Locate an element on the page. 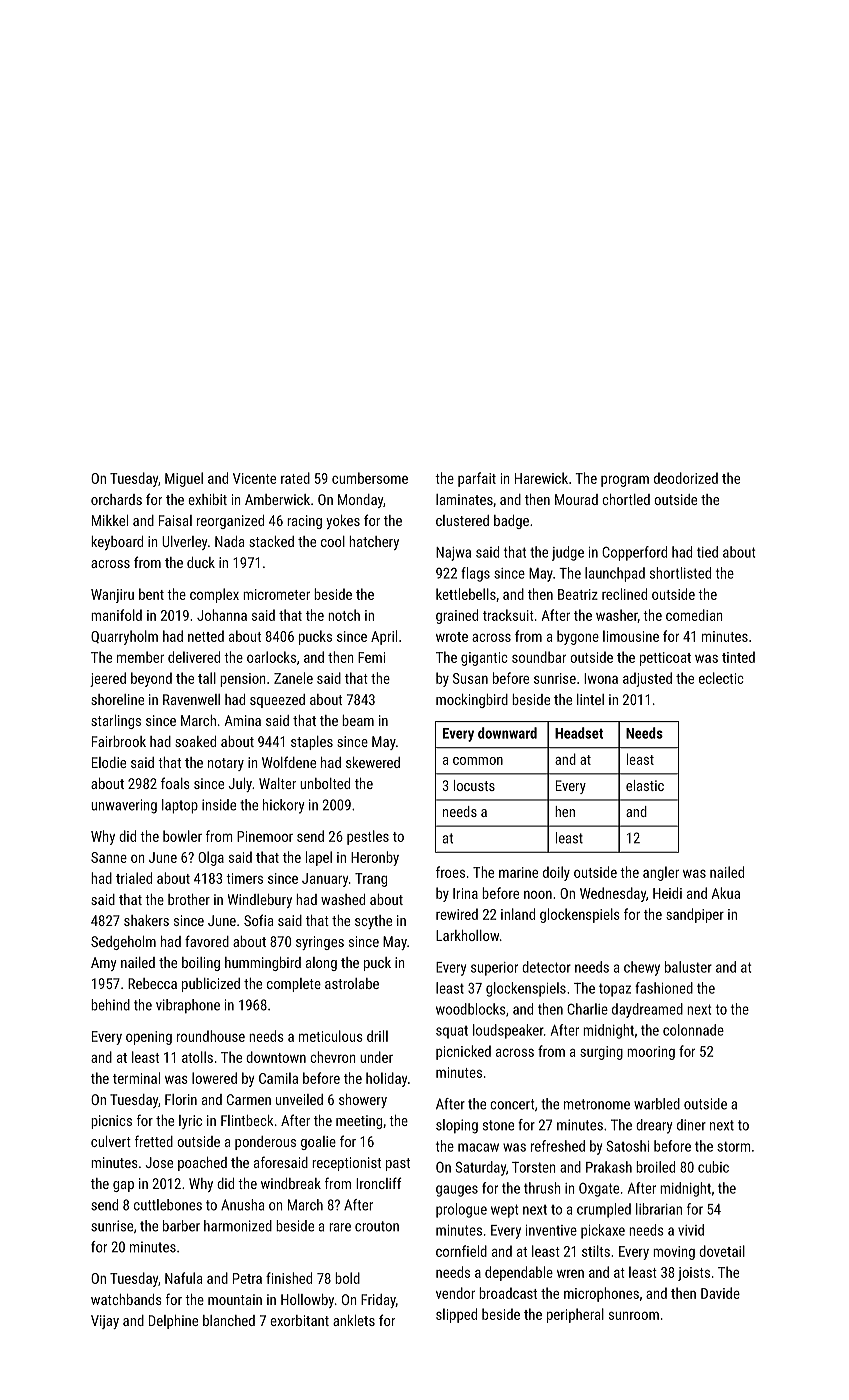  sandpiper is located at coordinates (695, 915).
